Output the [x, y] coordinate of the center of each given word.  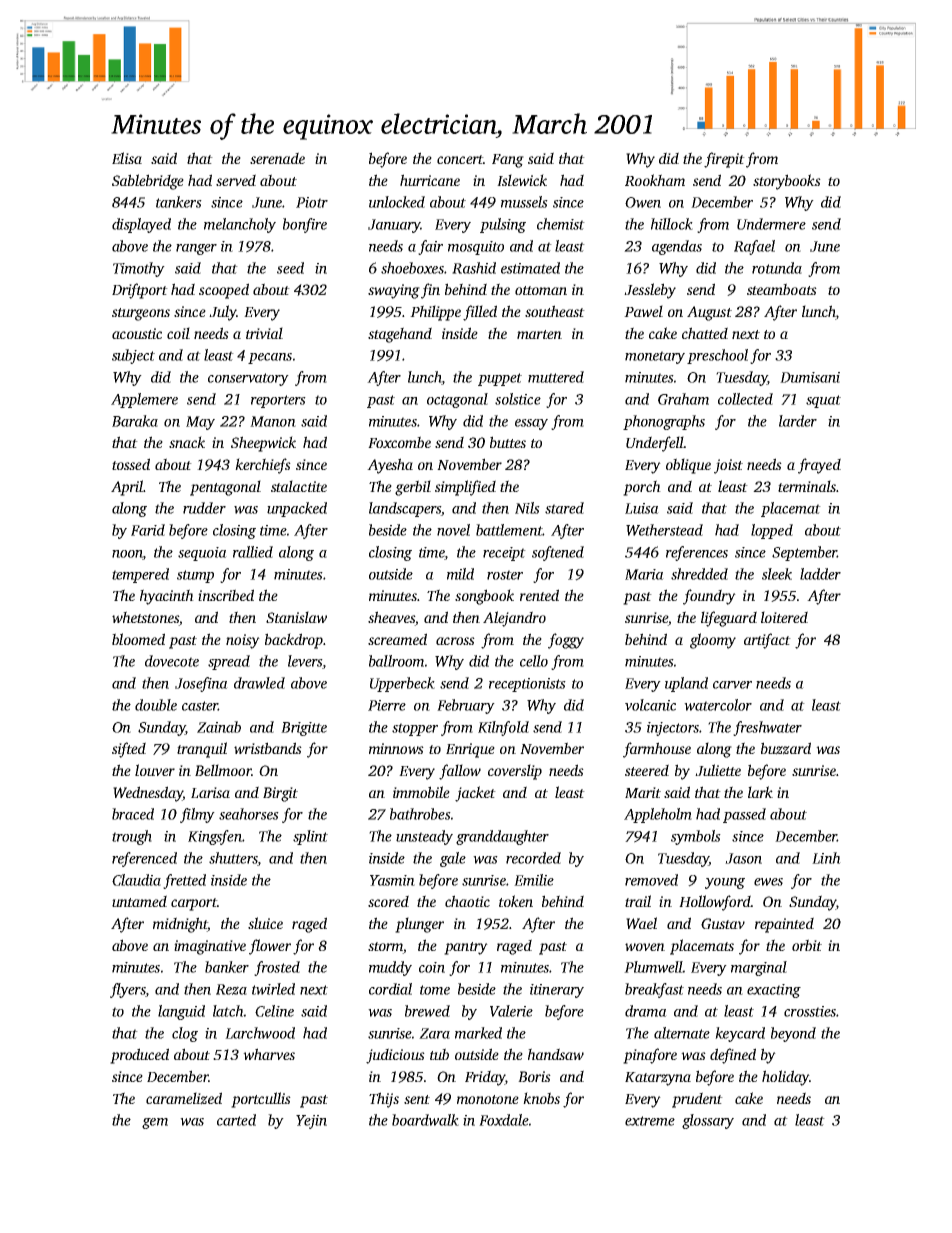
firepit [724, 160]
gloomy [713, 641]
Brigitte [304, 729]
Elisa [127, 158]
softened [558, 553]
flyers [127, 990]
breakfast [654, 990]
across [455, 641]
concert [460, 159]
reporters [278, 401]
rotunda [777, 268]
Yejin [311, 1122]
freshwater [767, 728]
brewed [427, 1011]
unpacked [297, 509]
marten [539, 334]
